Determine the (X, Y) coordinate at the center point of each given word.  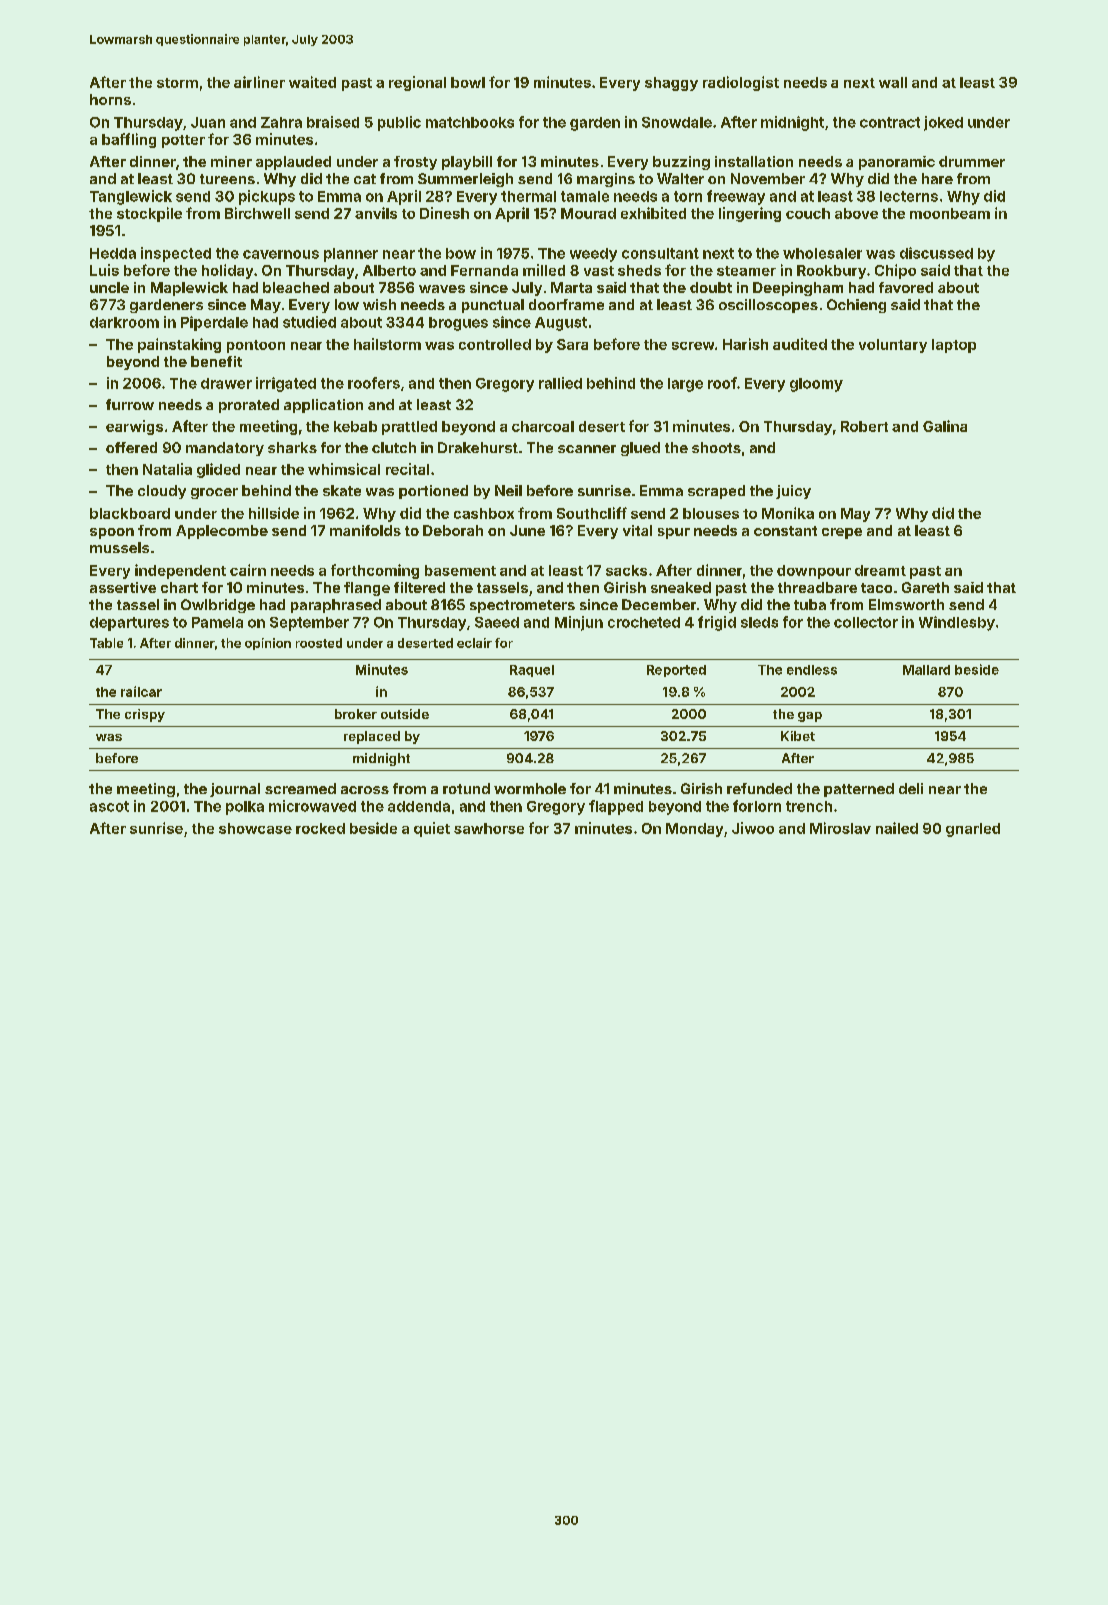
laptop (954, 346)
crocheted (644, 622)
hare (937, 178)
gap (810, 717)
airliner (259, 82)
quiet (432, 829)
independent (180, 571)
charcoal (543, 426)
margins (606, 180)
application (323, 406)
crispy (145, 715)
